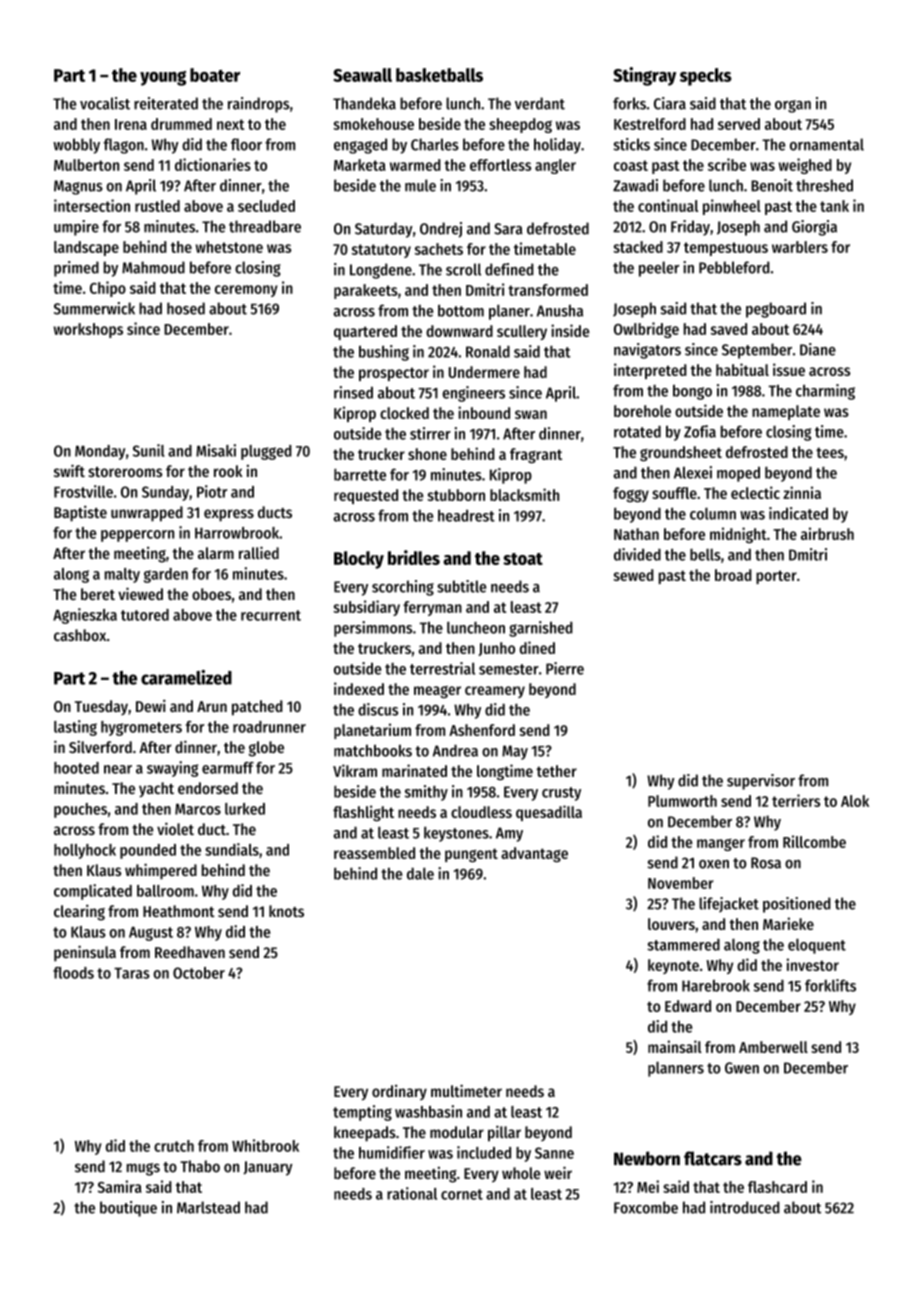 The height and width of the image is (1308, 924). Describe the element at coordinates (793, 106) in the image. I see `organ` at that location.
